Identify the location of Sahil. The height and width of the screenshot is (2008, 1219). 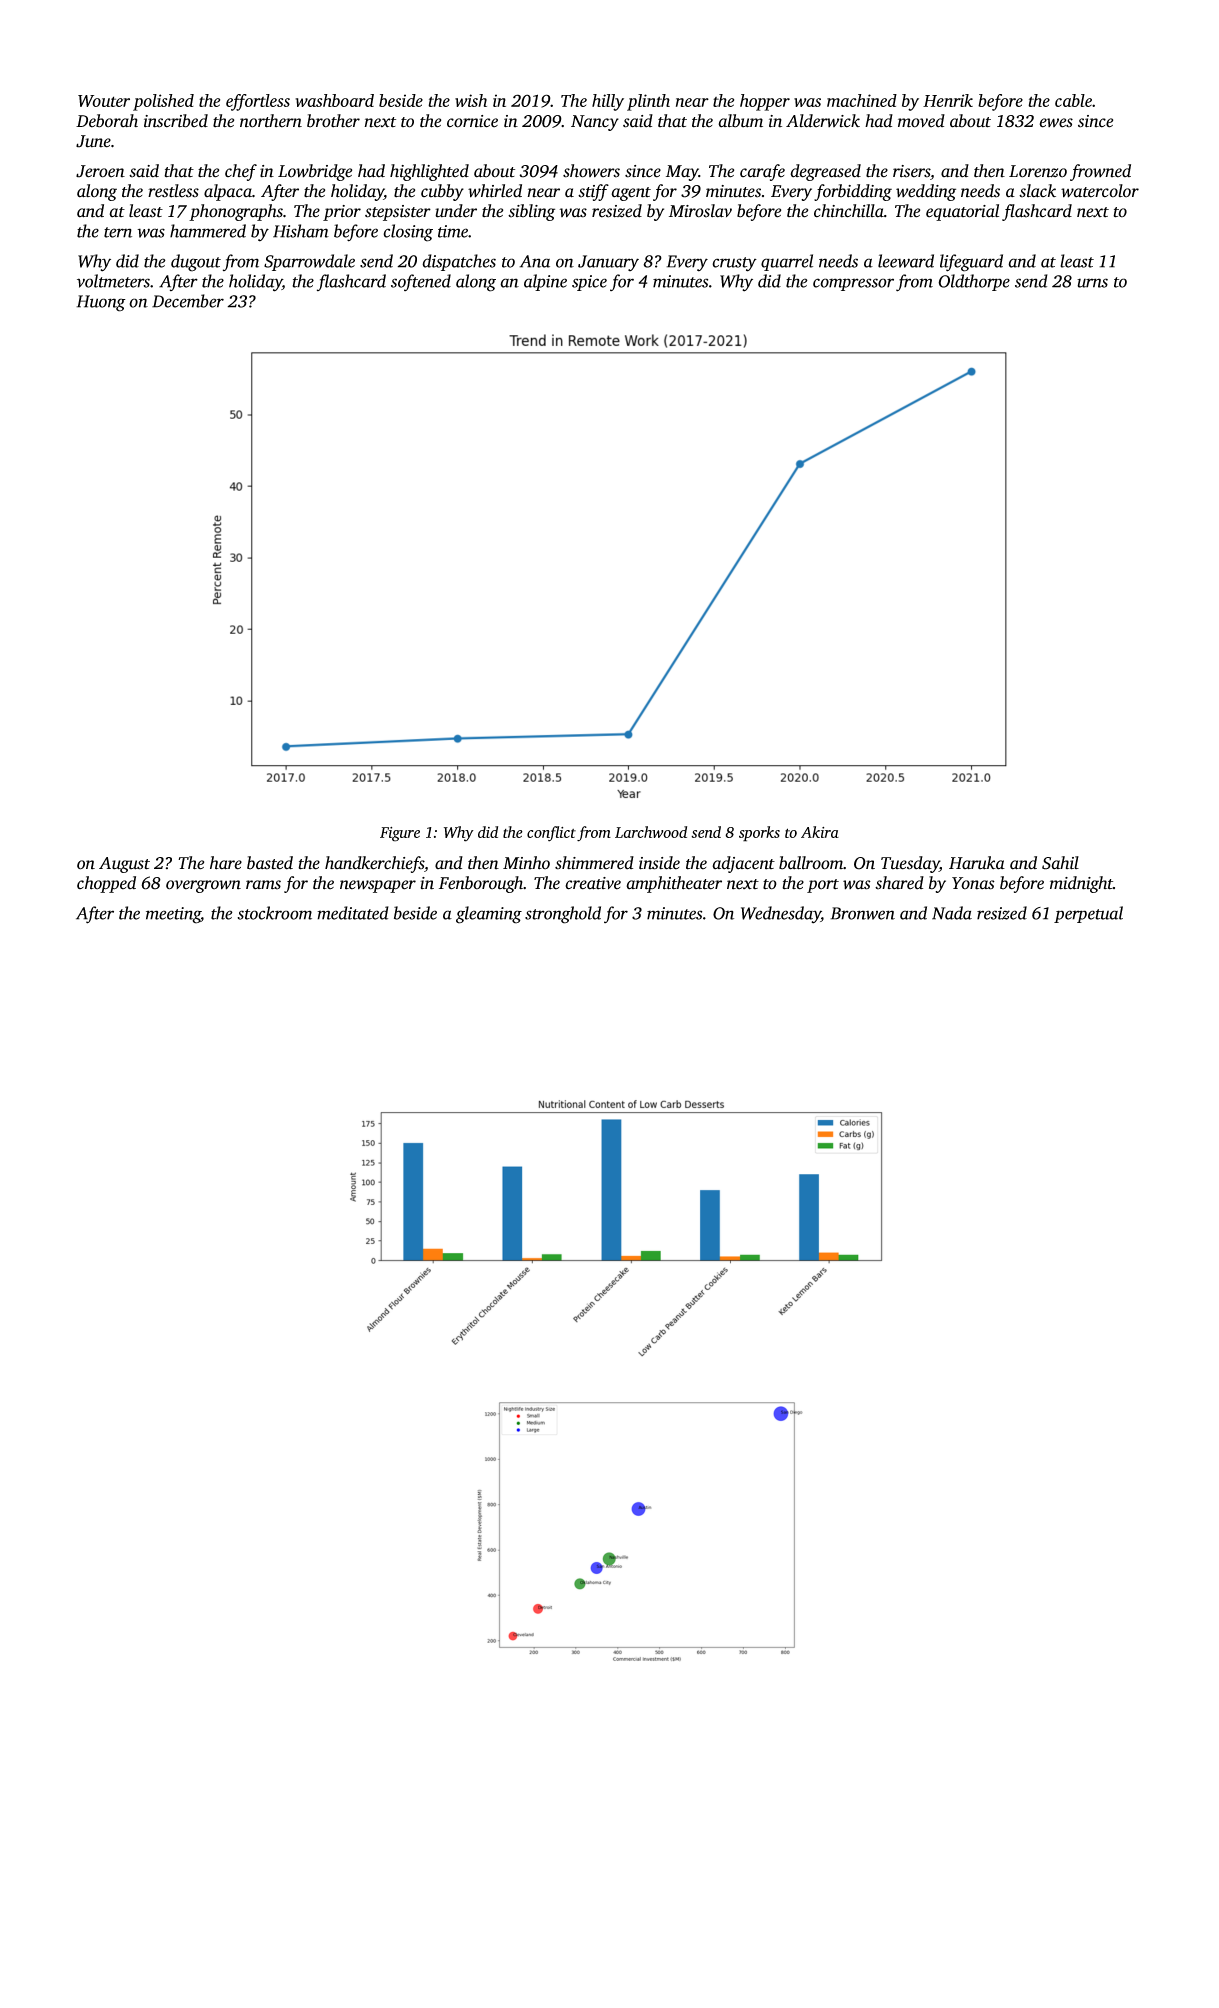
(1060, 863).
